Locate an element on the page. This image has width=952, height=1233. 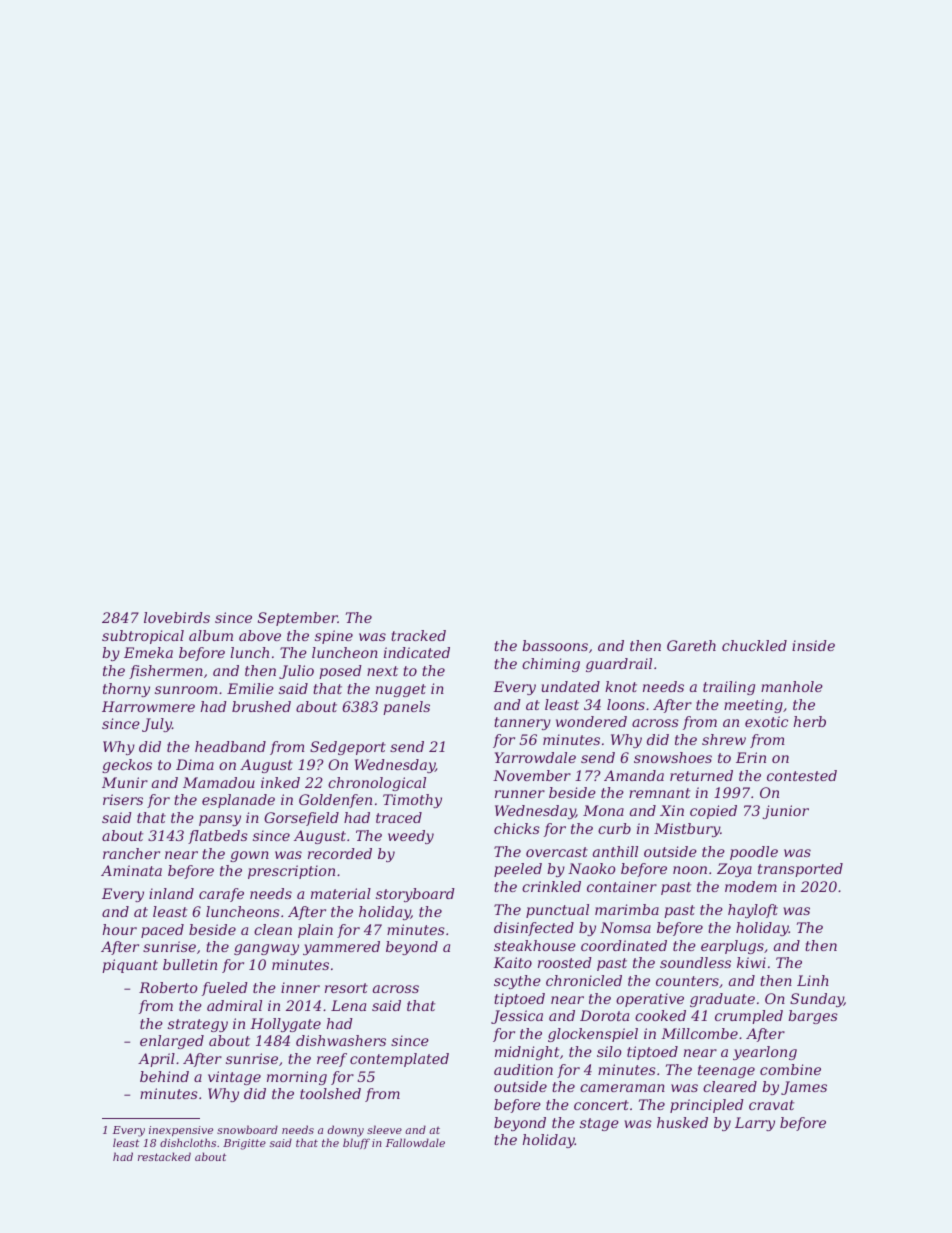
fishermen is located at coordinates (166, 672).
